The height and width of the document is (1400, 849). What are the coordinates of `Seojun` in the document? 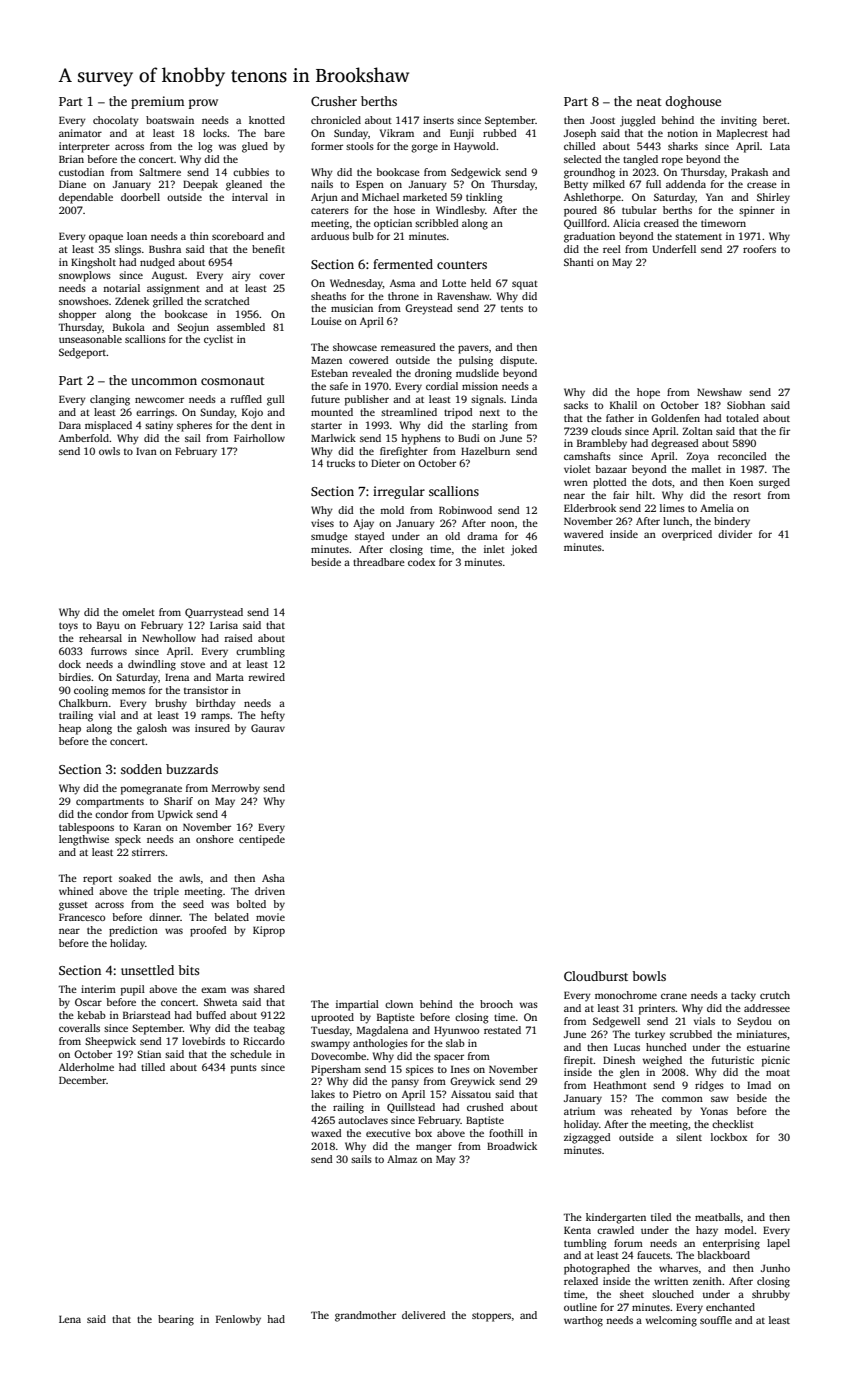 It's located at (193, 328).
